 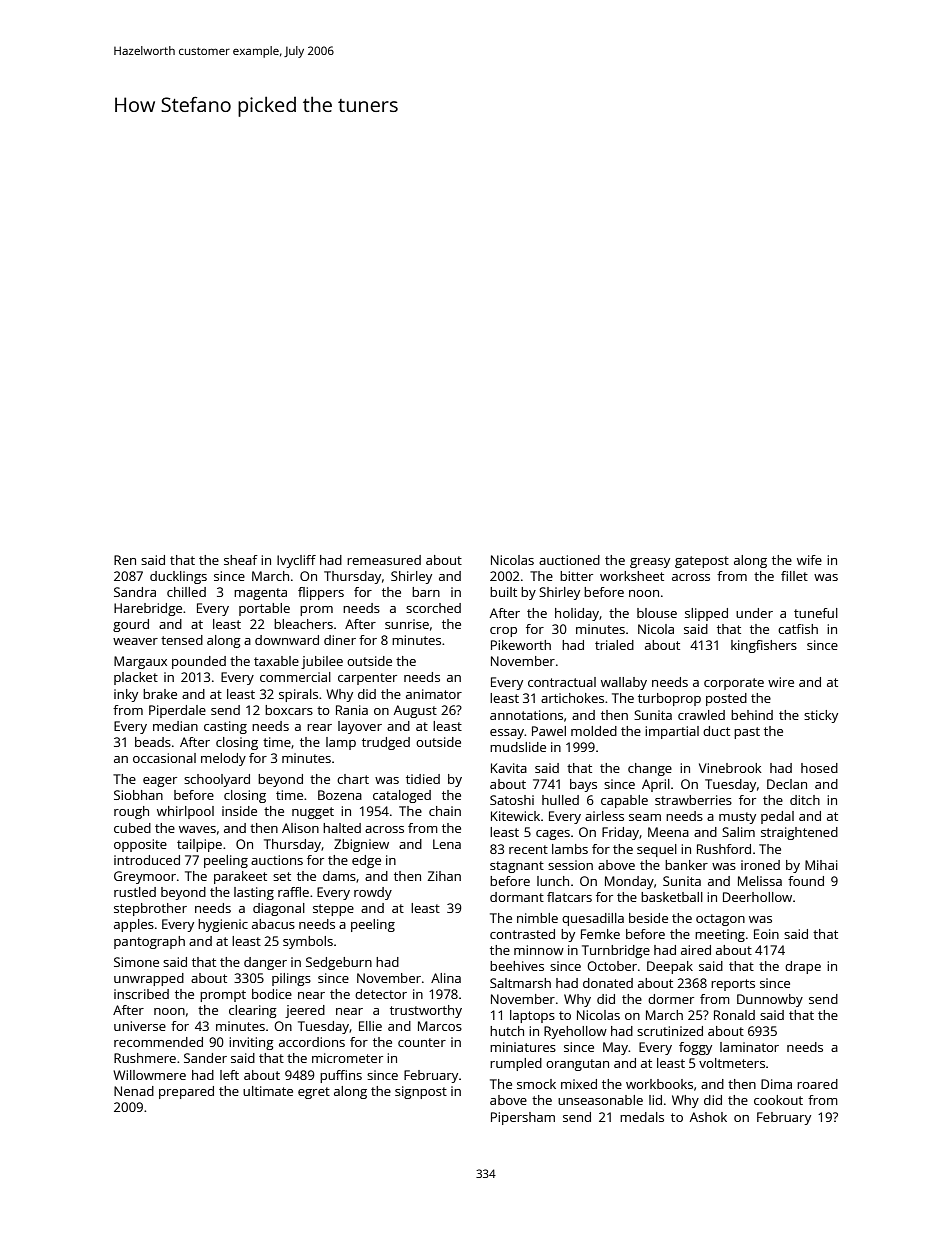 I want to click on Willowmere, so click(x=149, y=1075).
